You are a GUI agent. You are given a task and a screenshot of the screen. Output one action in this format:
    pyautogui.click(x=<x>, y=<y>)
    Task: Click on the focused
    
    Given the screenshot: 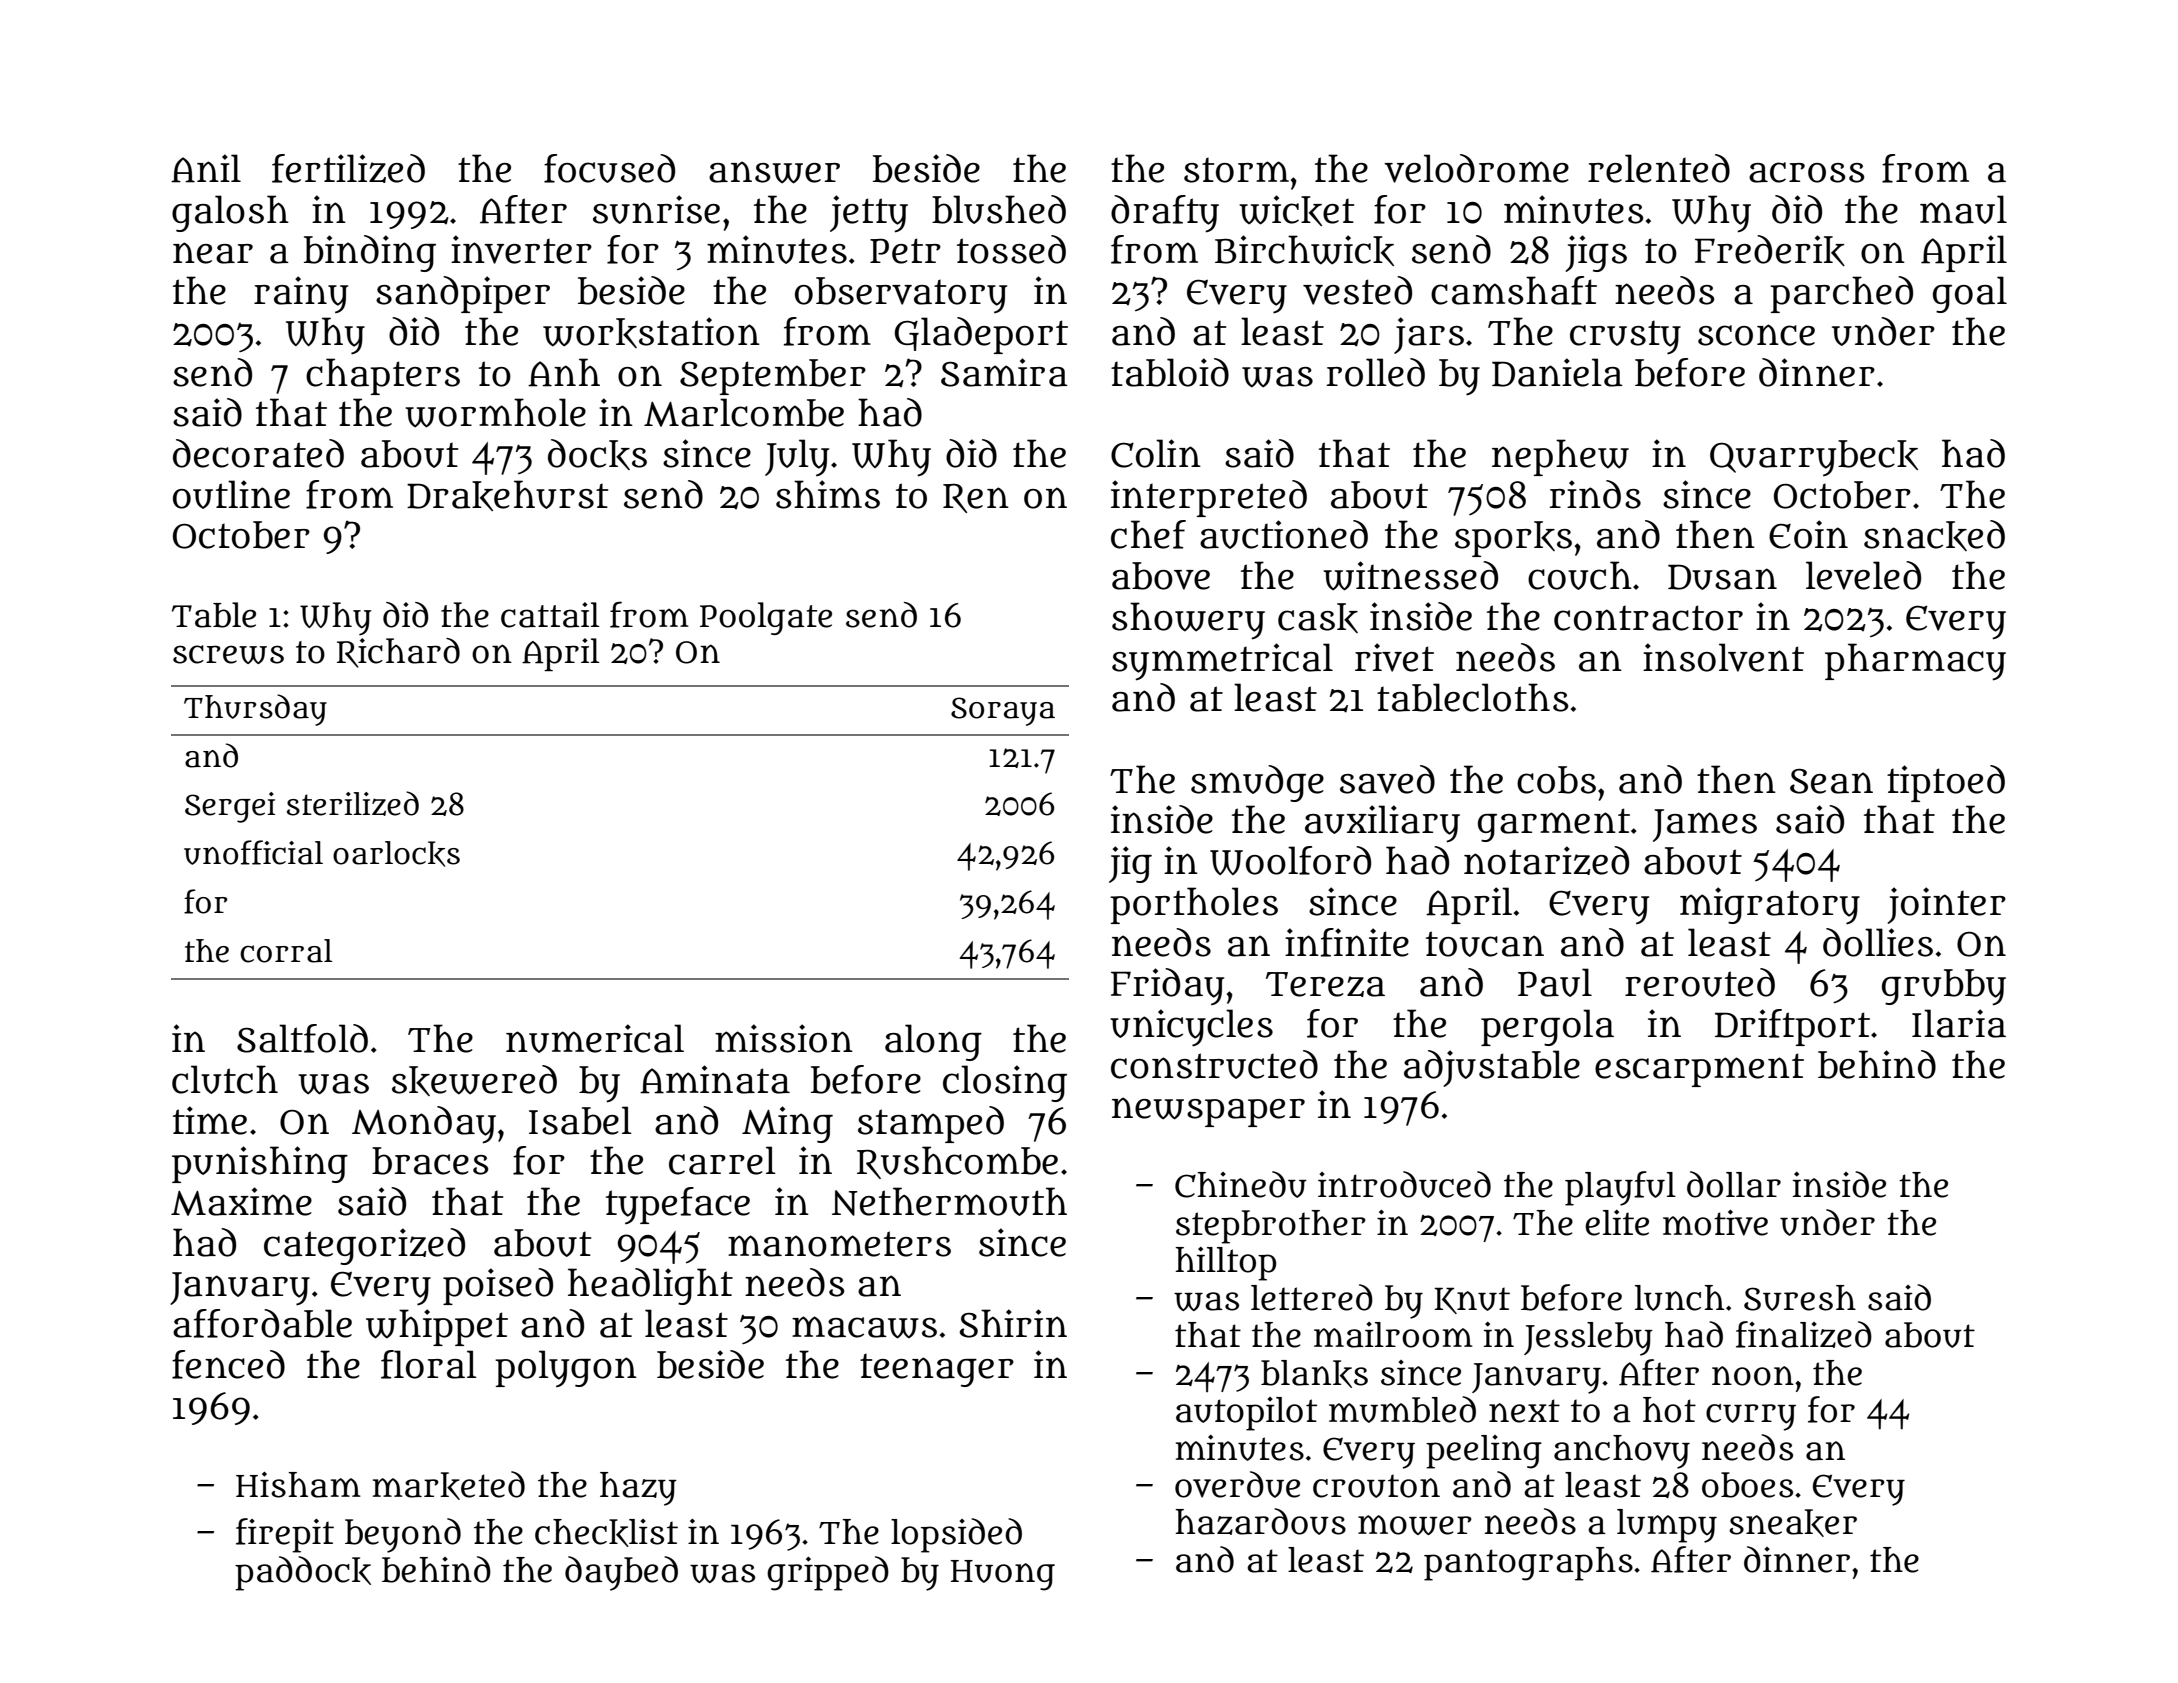 What is the action you would take?
    pyautogui.click(x=609, y=168)
